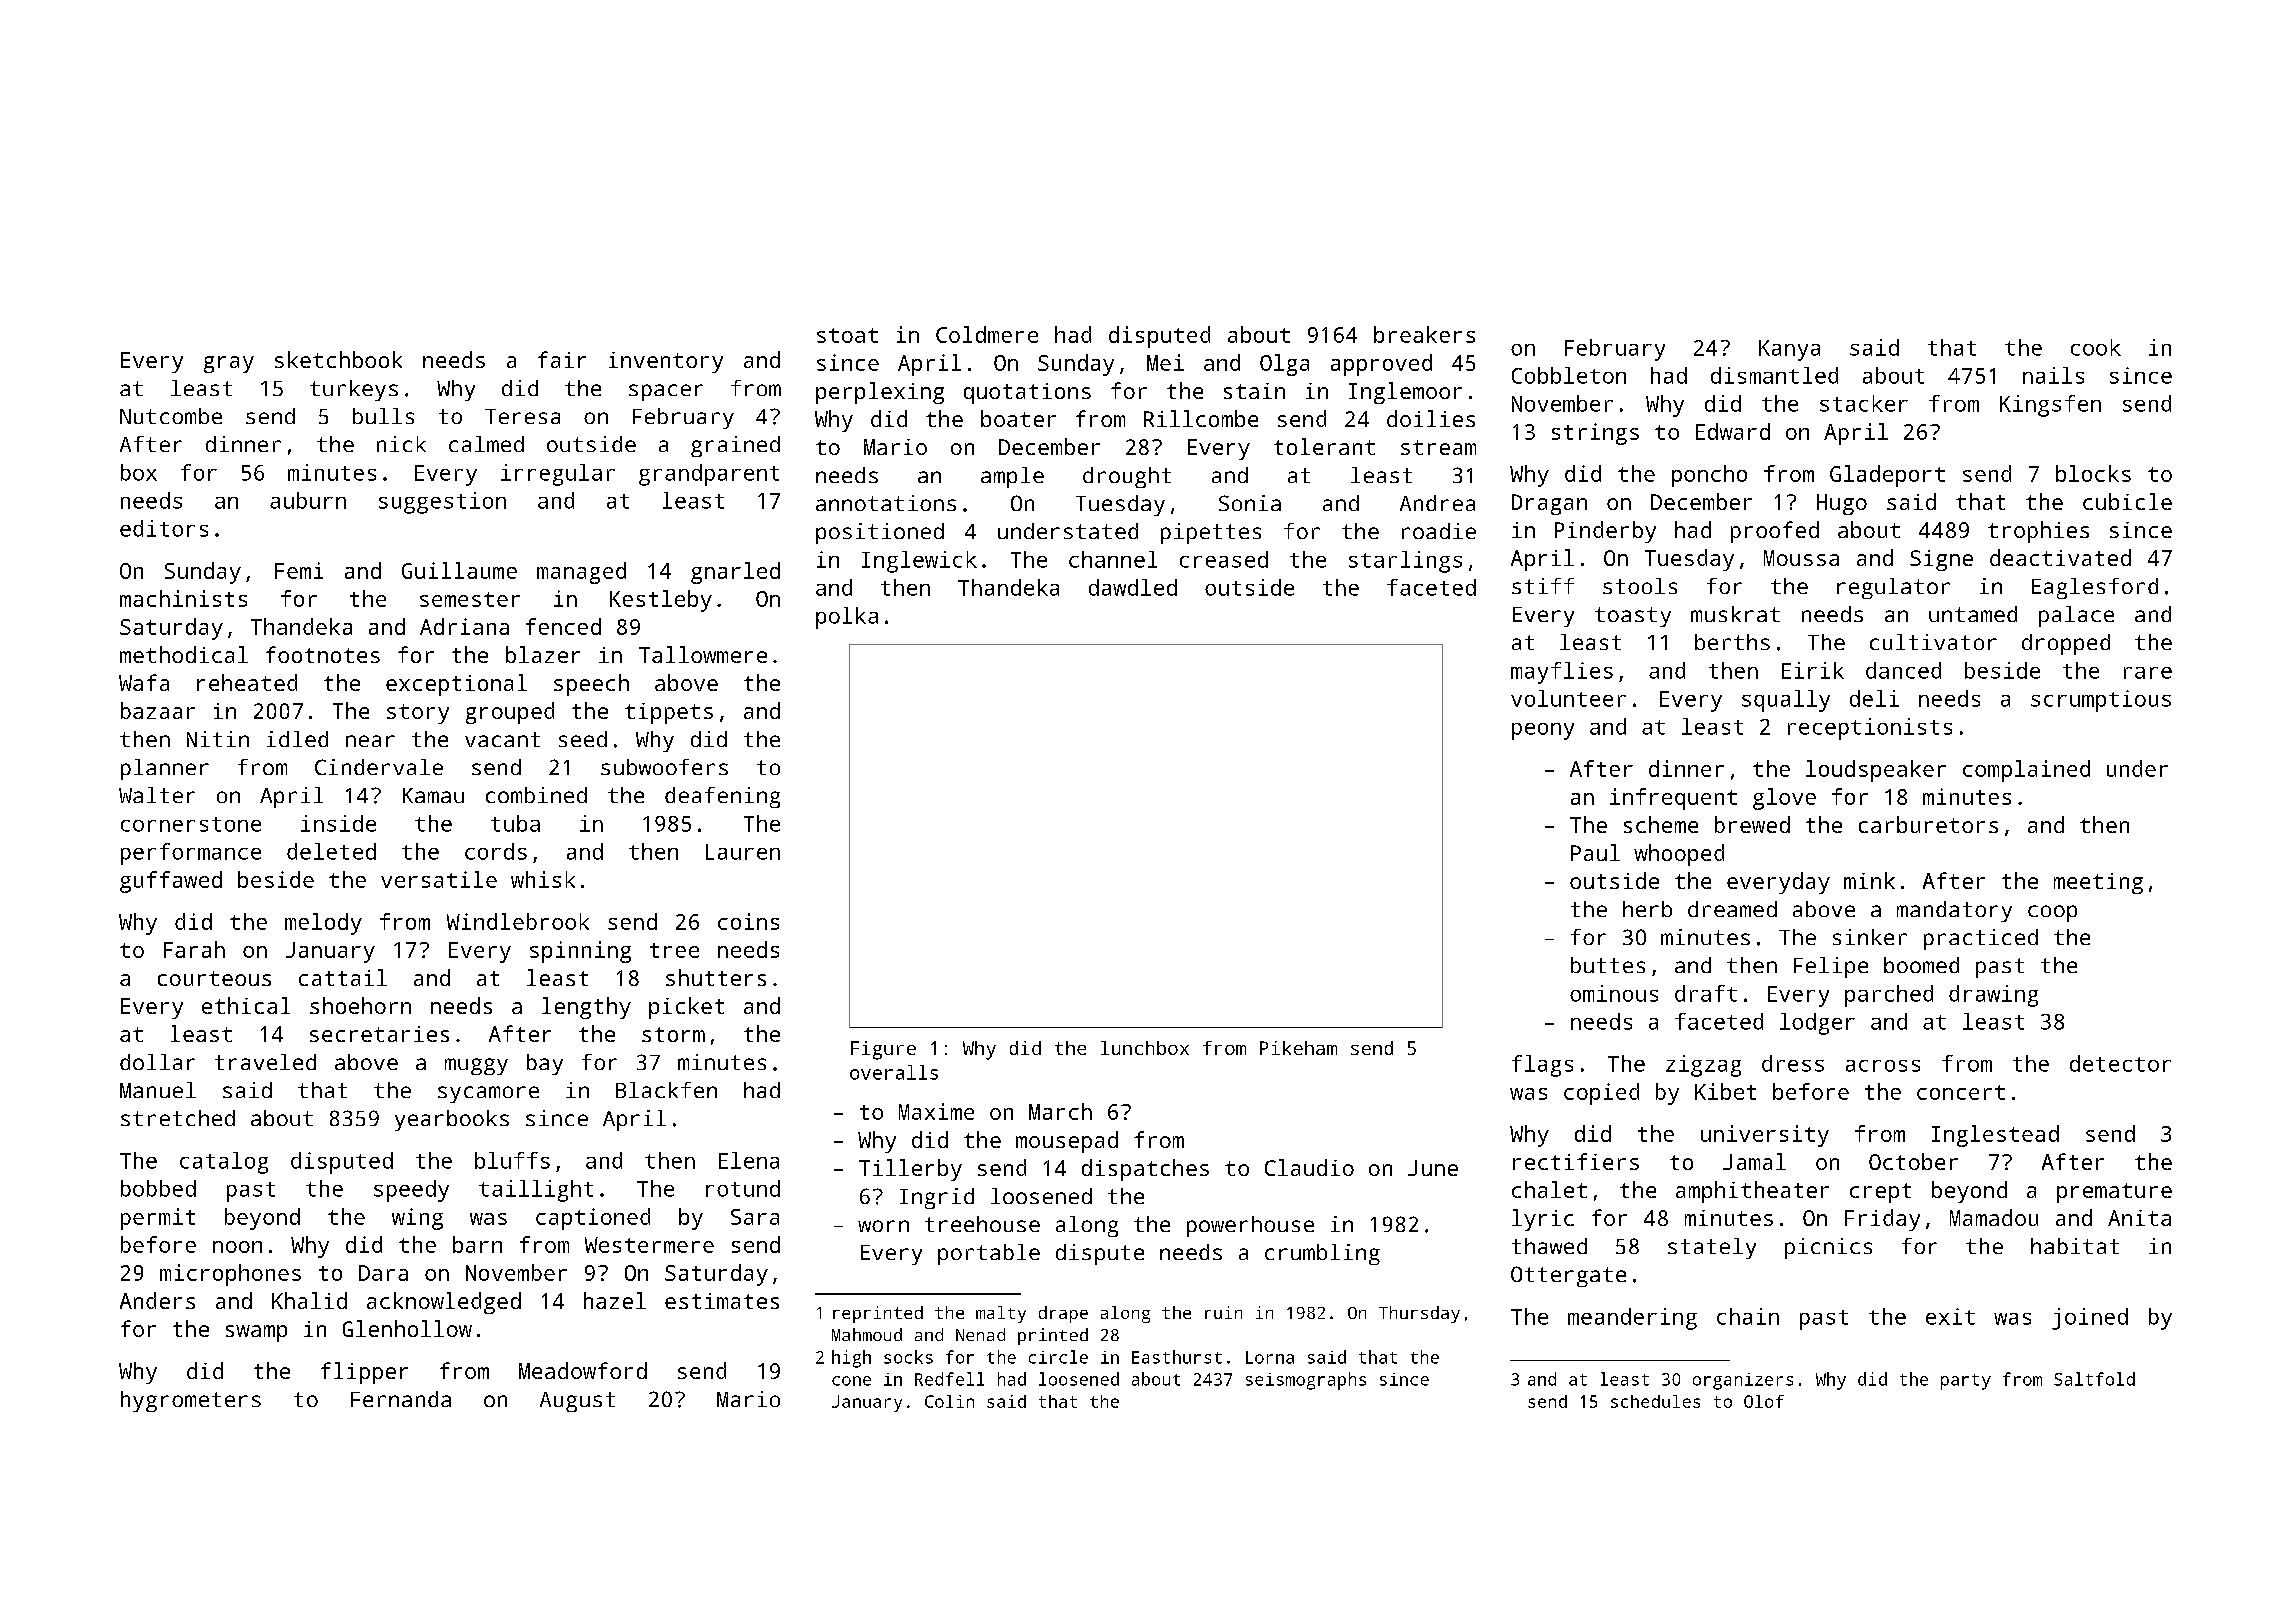  What do you see at coordinates (171, 882) in the image?
I see `guffawed` at bounding box center [171, 882].
